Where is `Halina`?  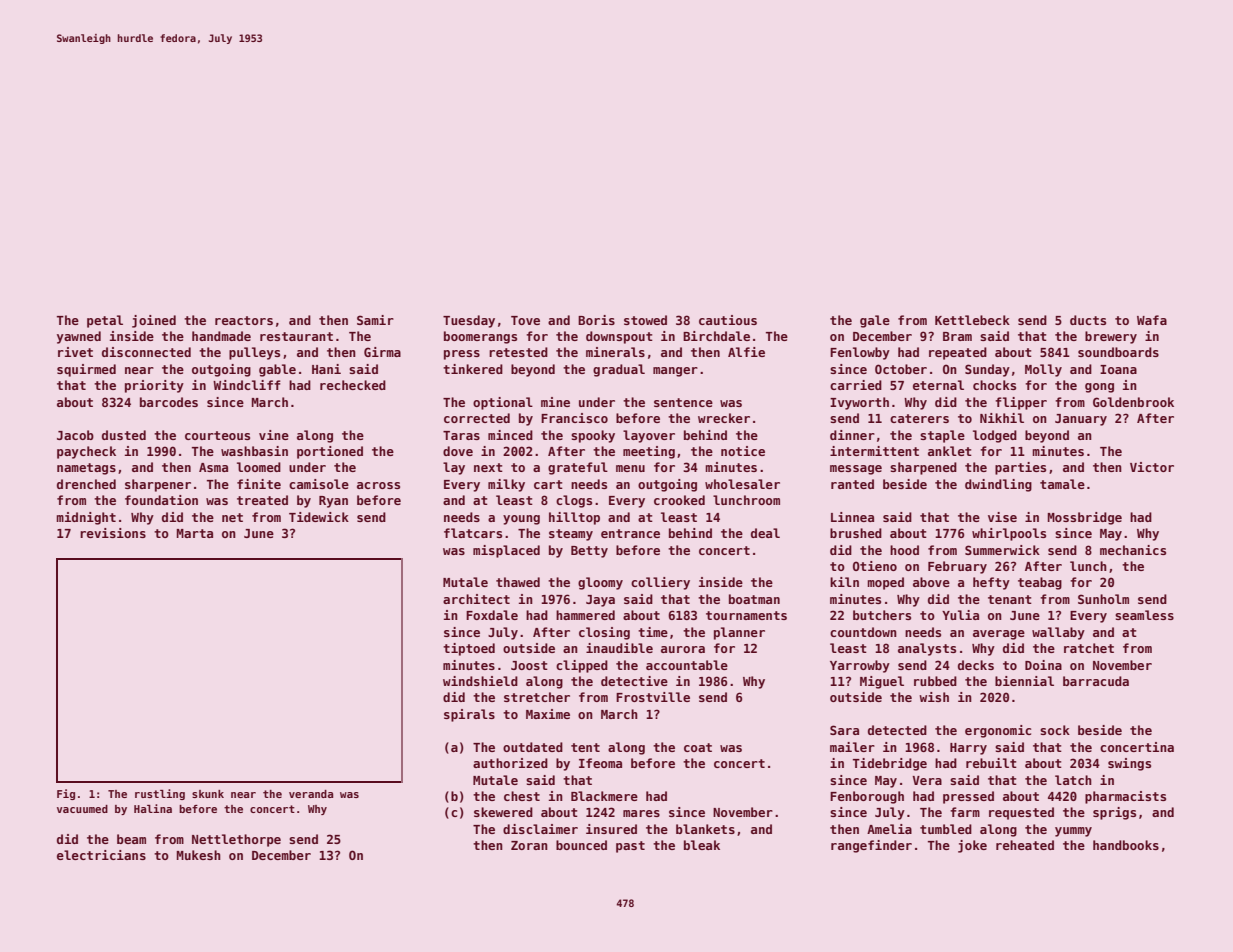 Halina is located at coordinates (153, 808).
